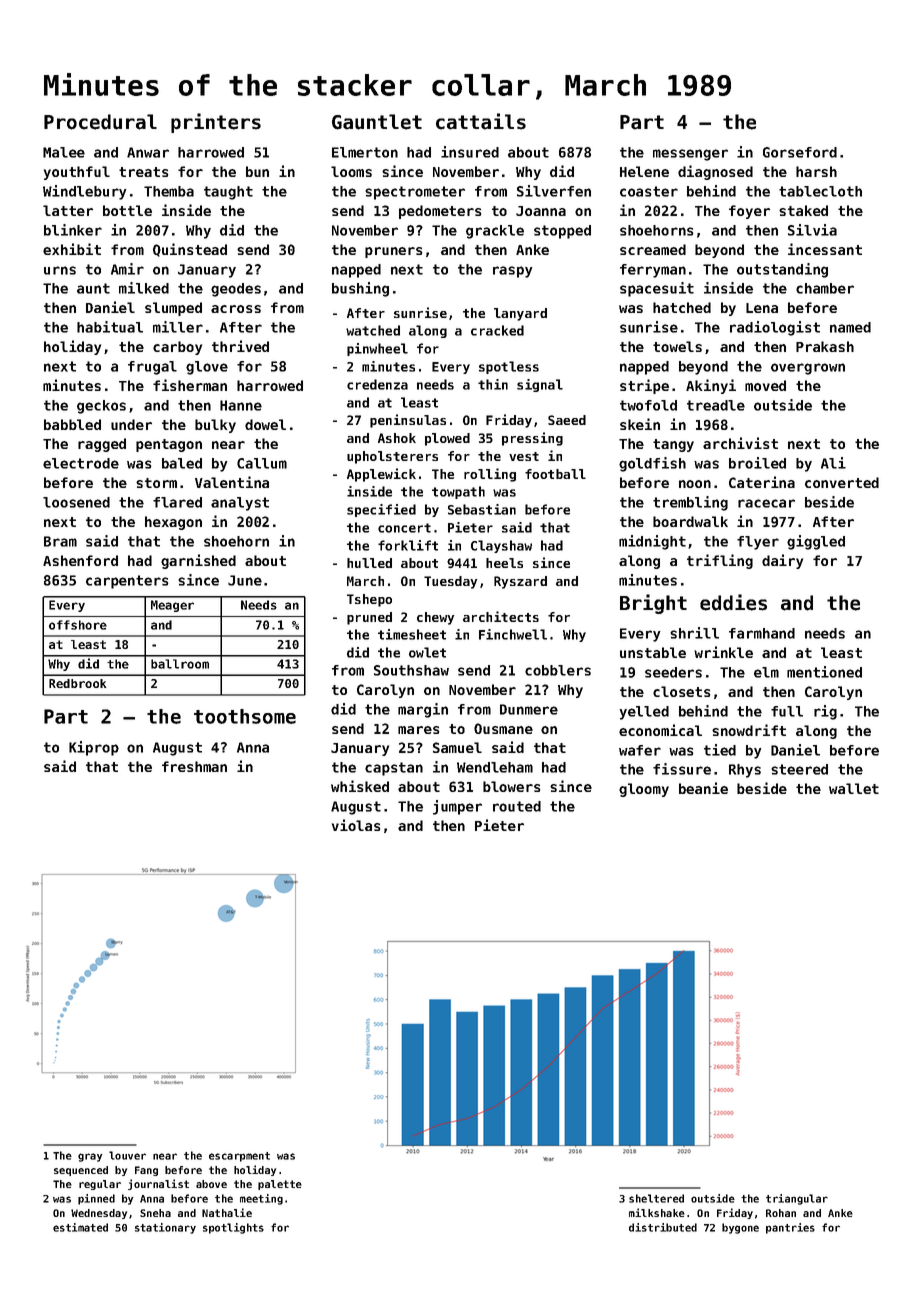  I want to click on named, so click(850, 327).
